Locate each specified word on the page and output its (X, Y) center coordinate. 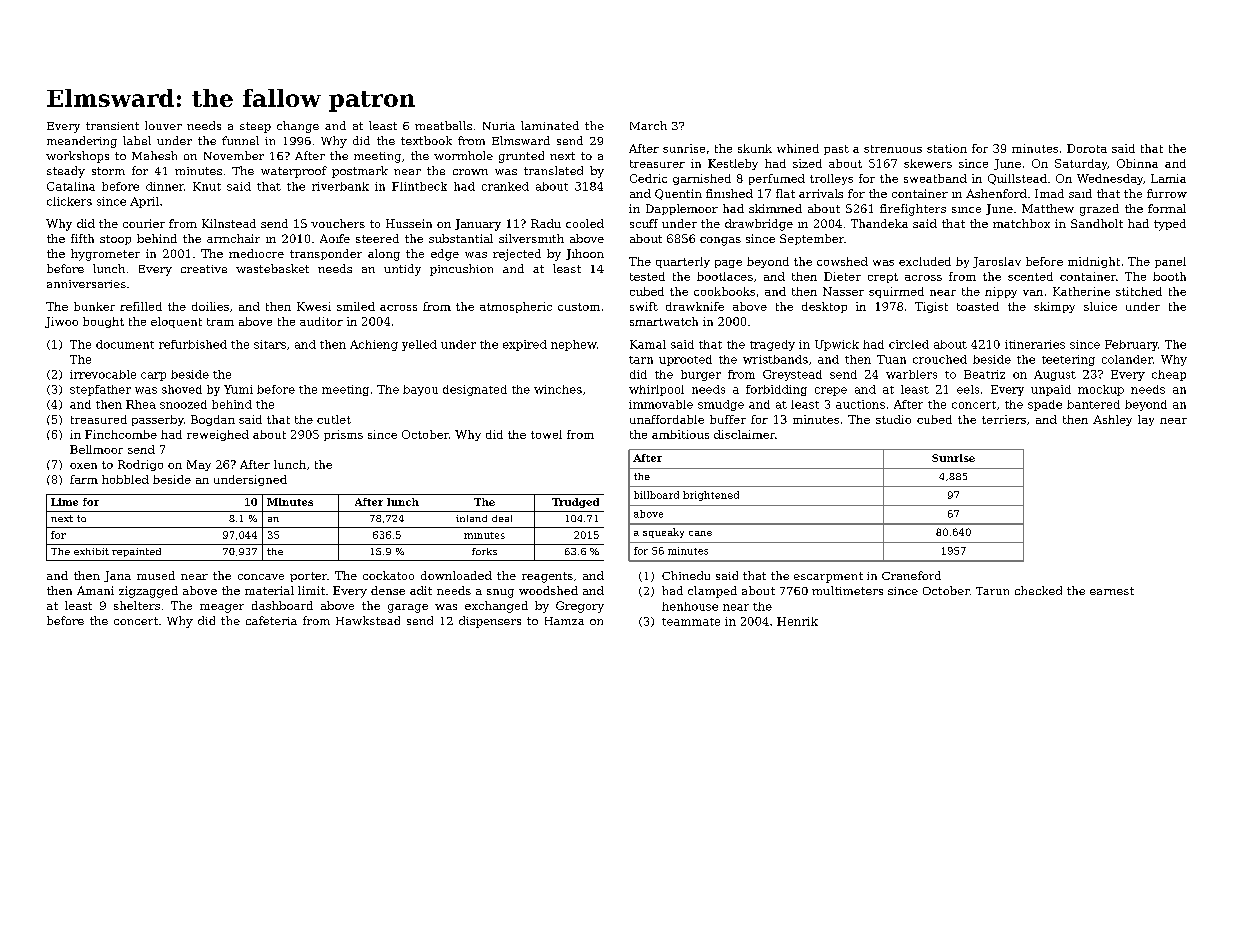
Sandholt (1097, 223)
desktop (824, 307)
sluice (1100, 306)
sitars (270, 344)
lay (1146, 420)
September (812, 239)
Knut (207, 186)
